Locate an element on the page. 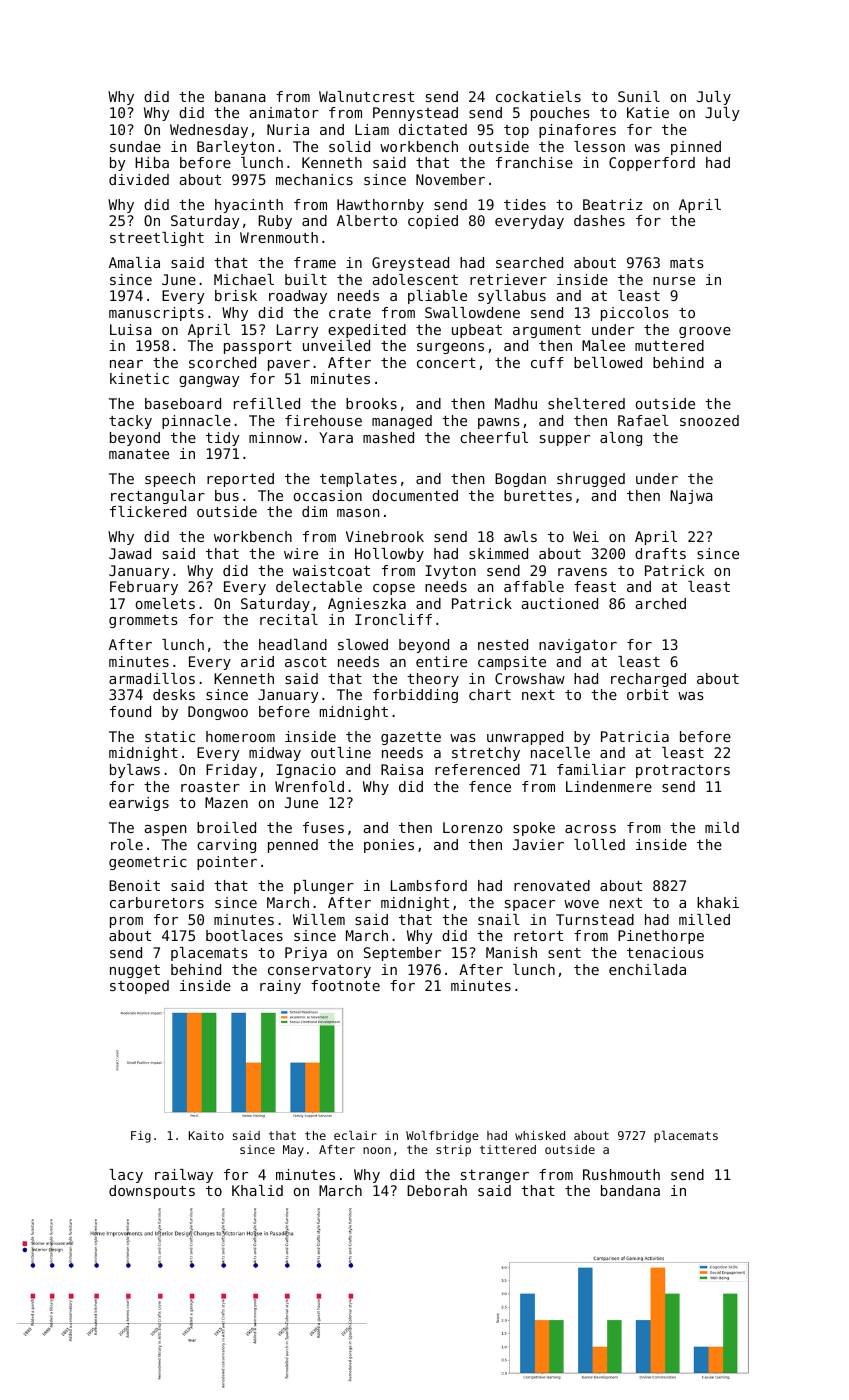 The height and width of the page is (1400, 849). orbit is located at coordinates (648, 694).
